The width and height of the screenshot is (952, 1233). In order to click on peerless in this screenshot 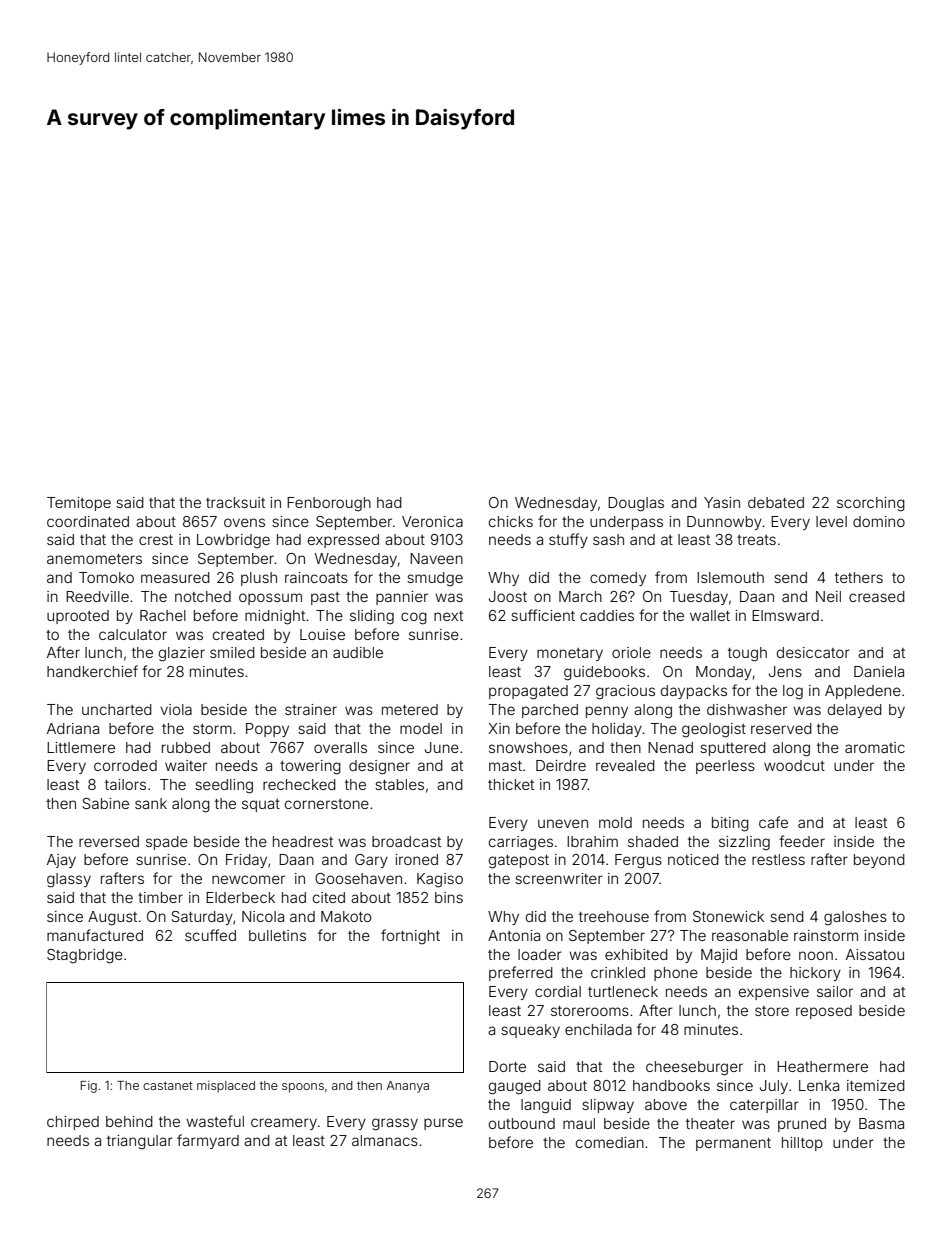, I will do `click(725, 767)`.
